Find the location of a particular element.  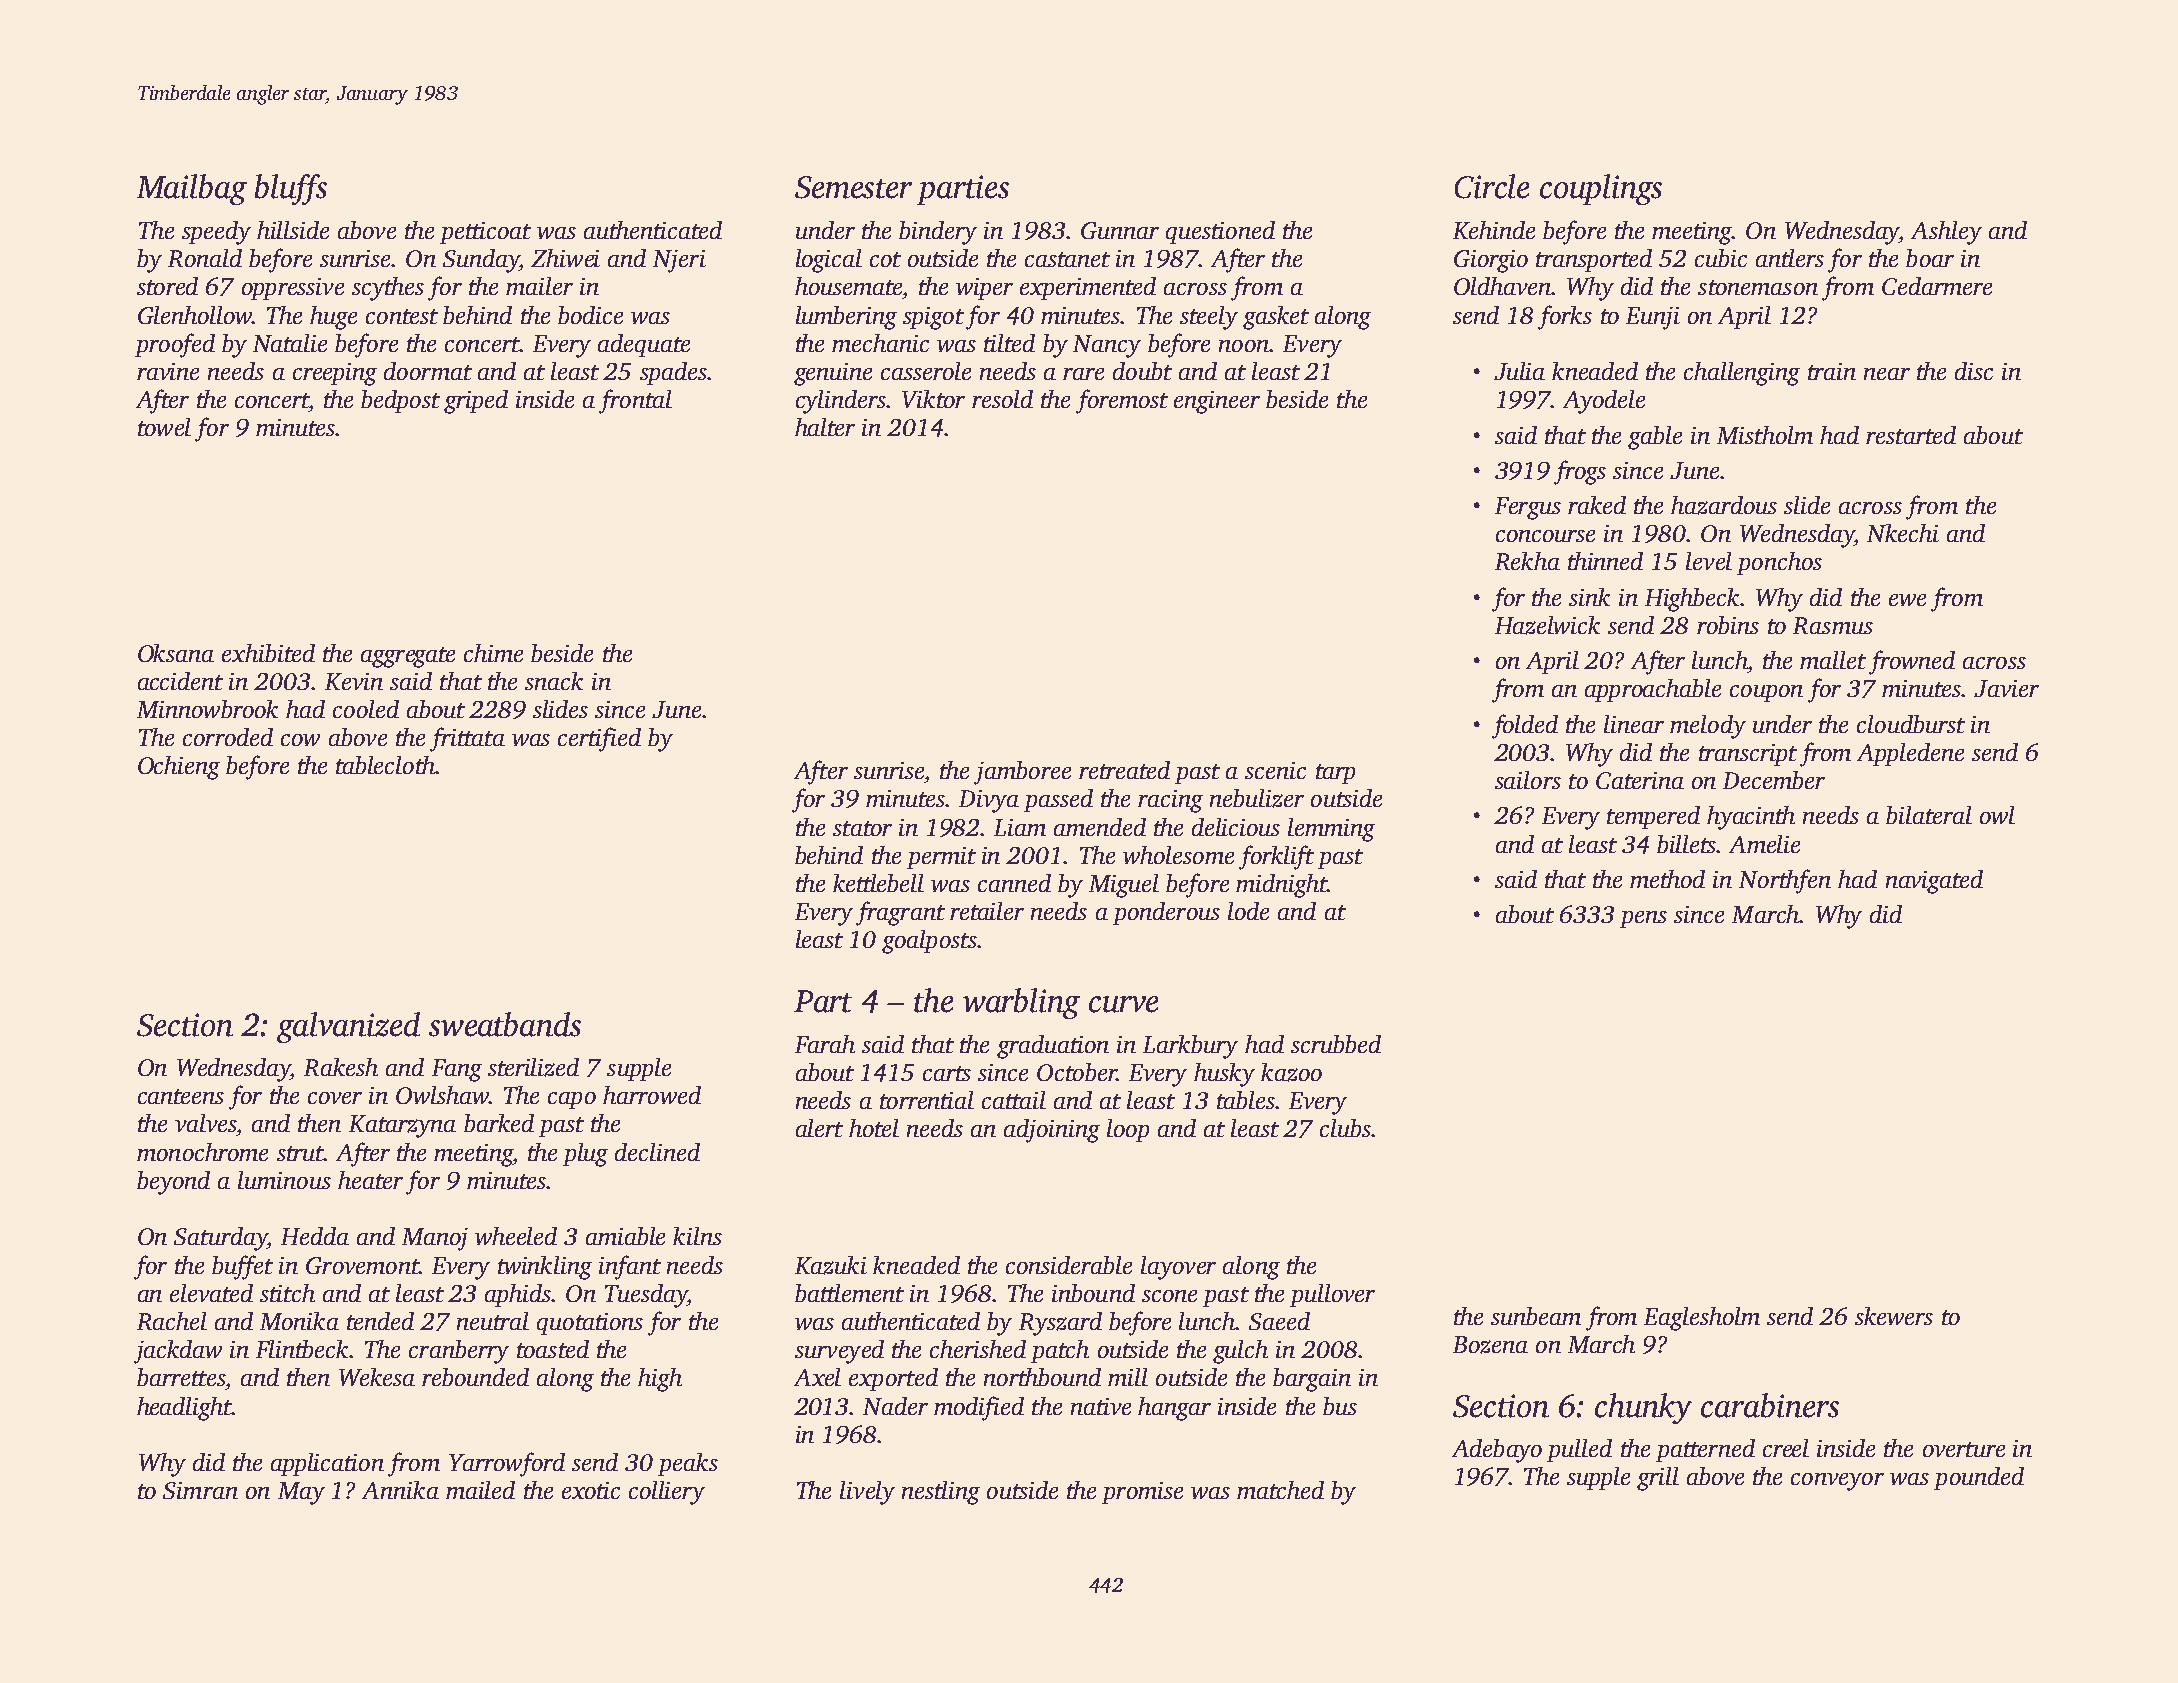

modified is located at coordinates (979, 1408).
